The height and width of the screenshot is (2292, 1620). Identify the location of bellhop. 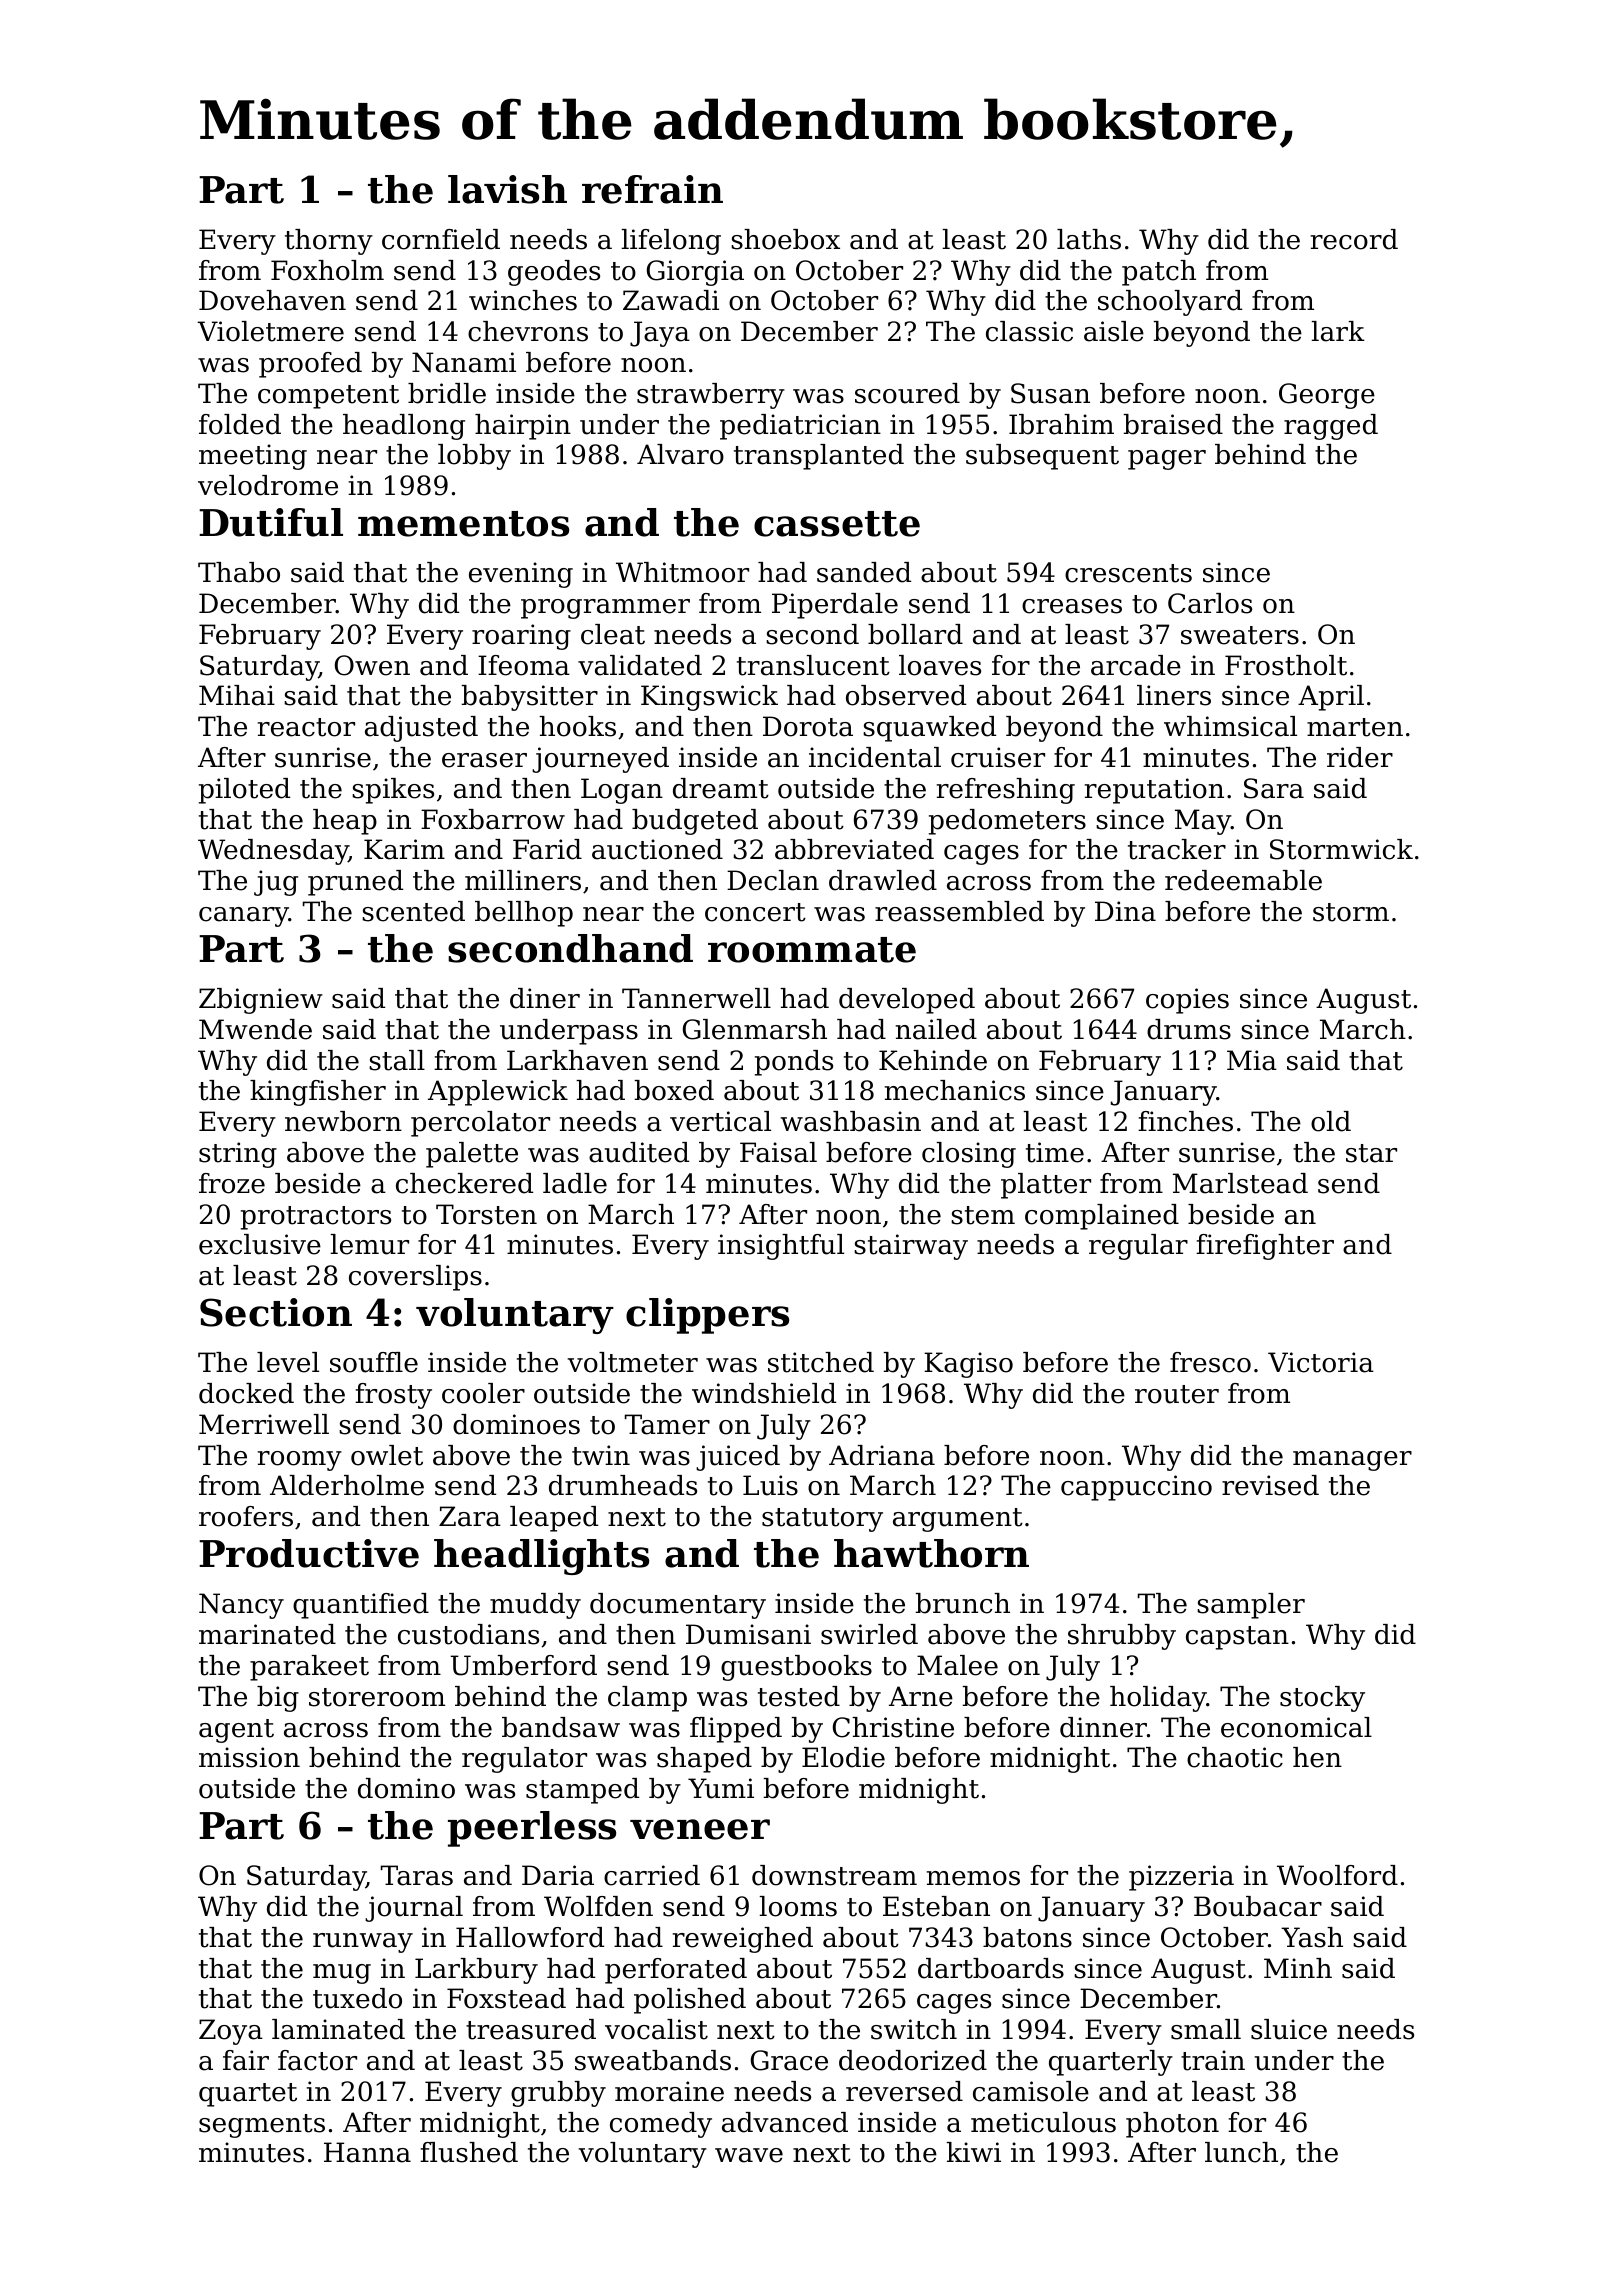
(524, 914).
